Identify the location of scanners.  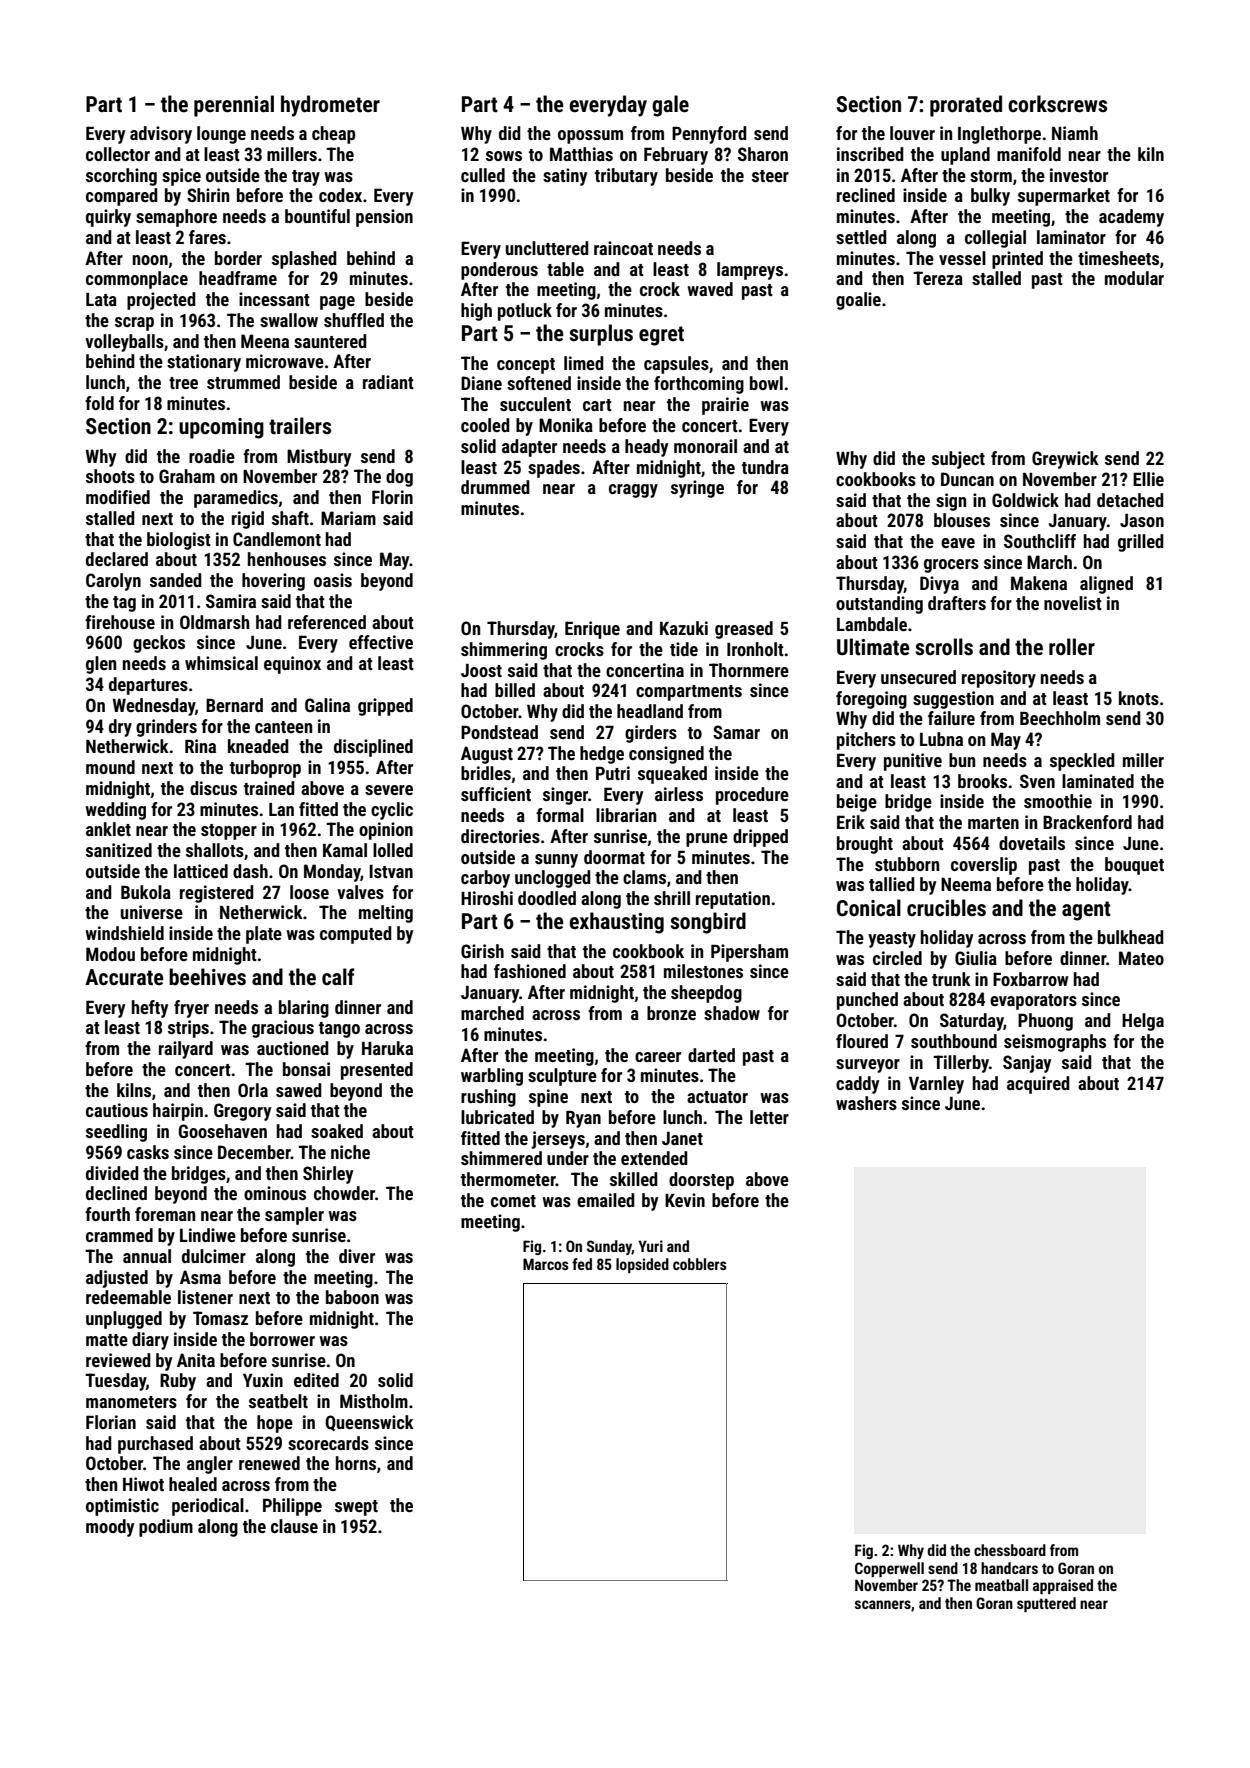
(883, 1604).
